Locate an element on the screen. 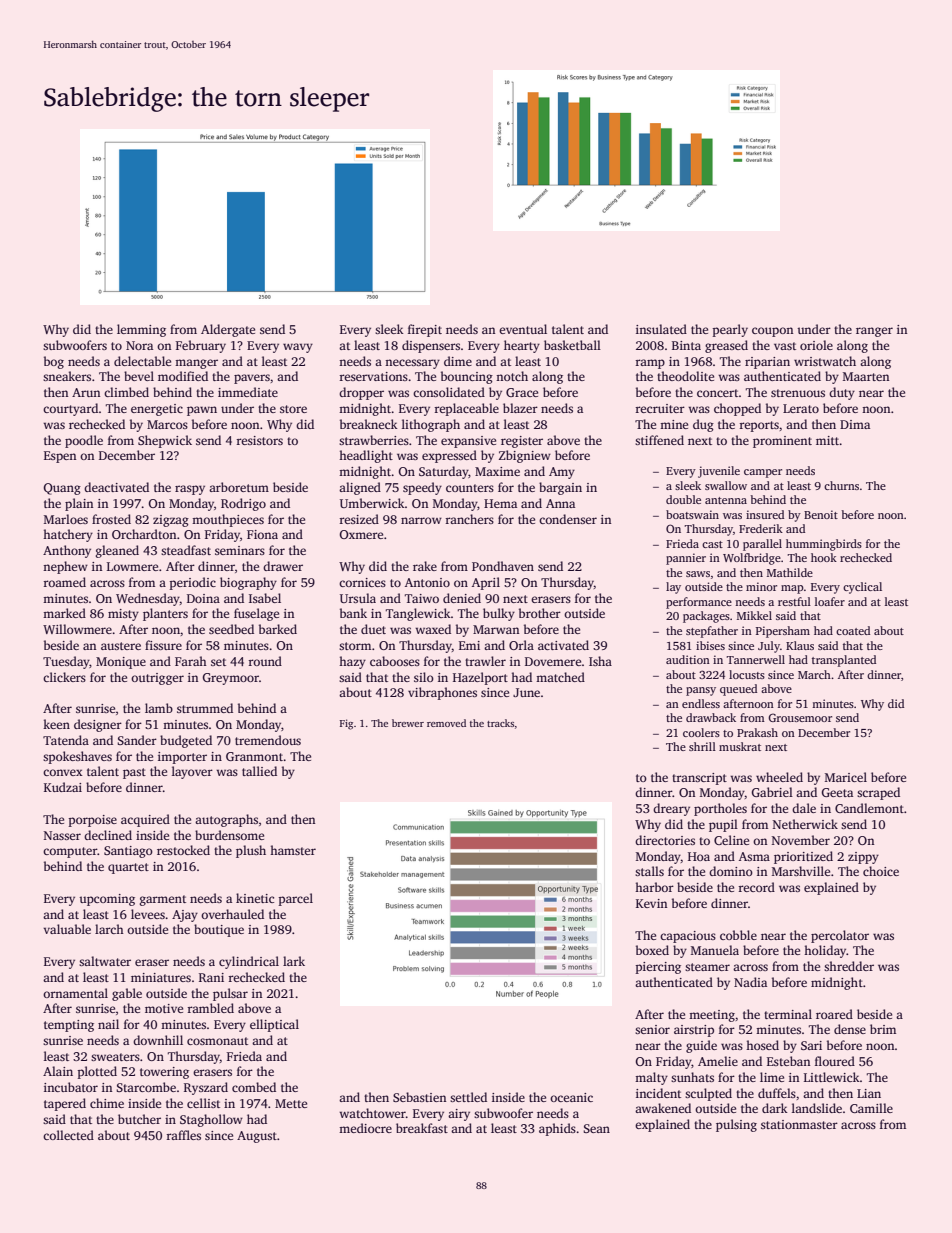 Image resolution: width=952 pixels, height=1233 pixels. blazer is located at coordinates (520, 408).
